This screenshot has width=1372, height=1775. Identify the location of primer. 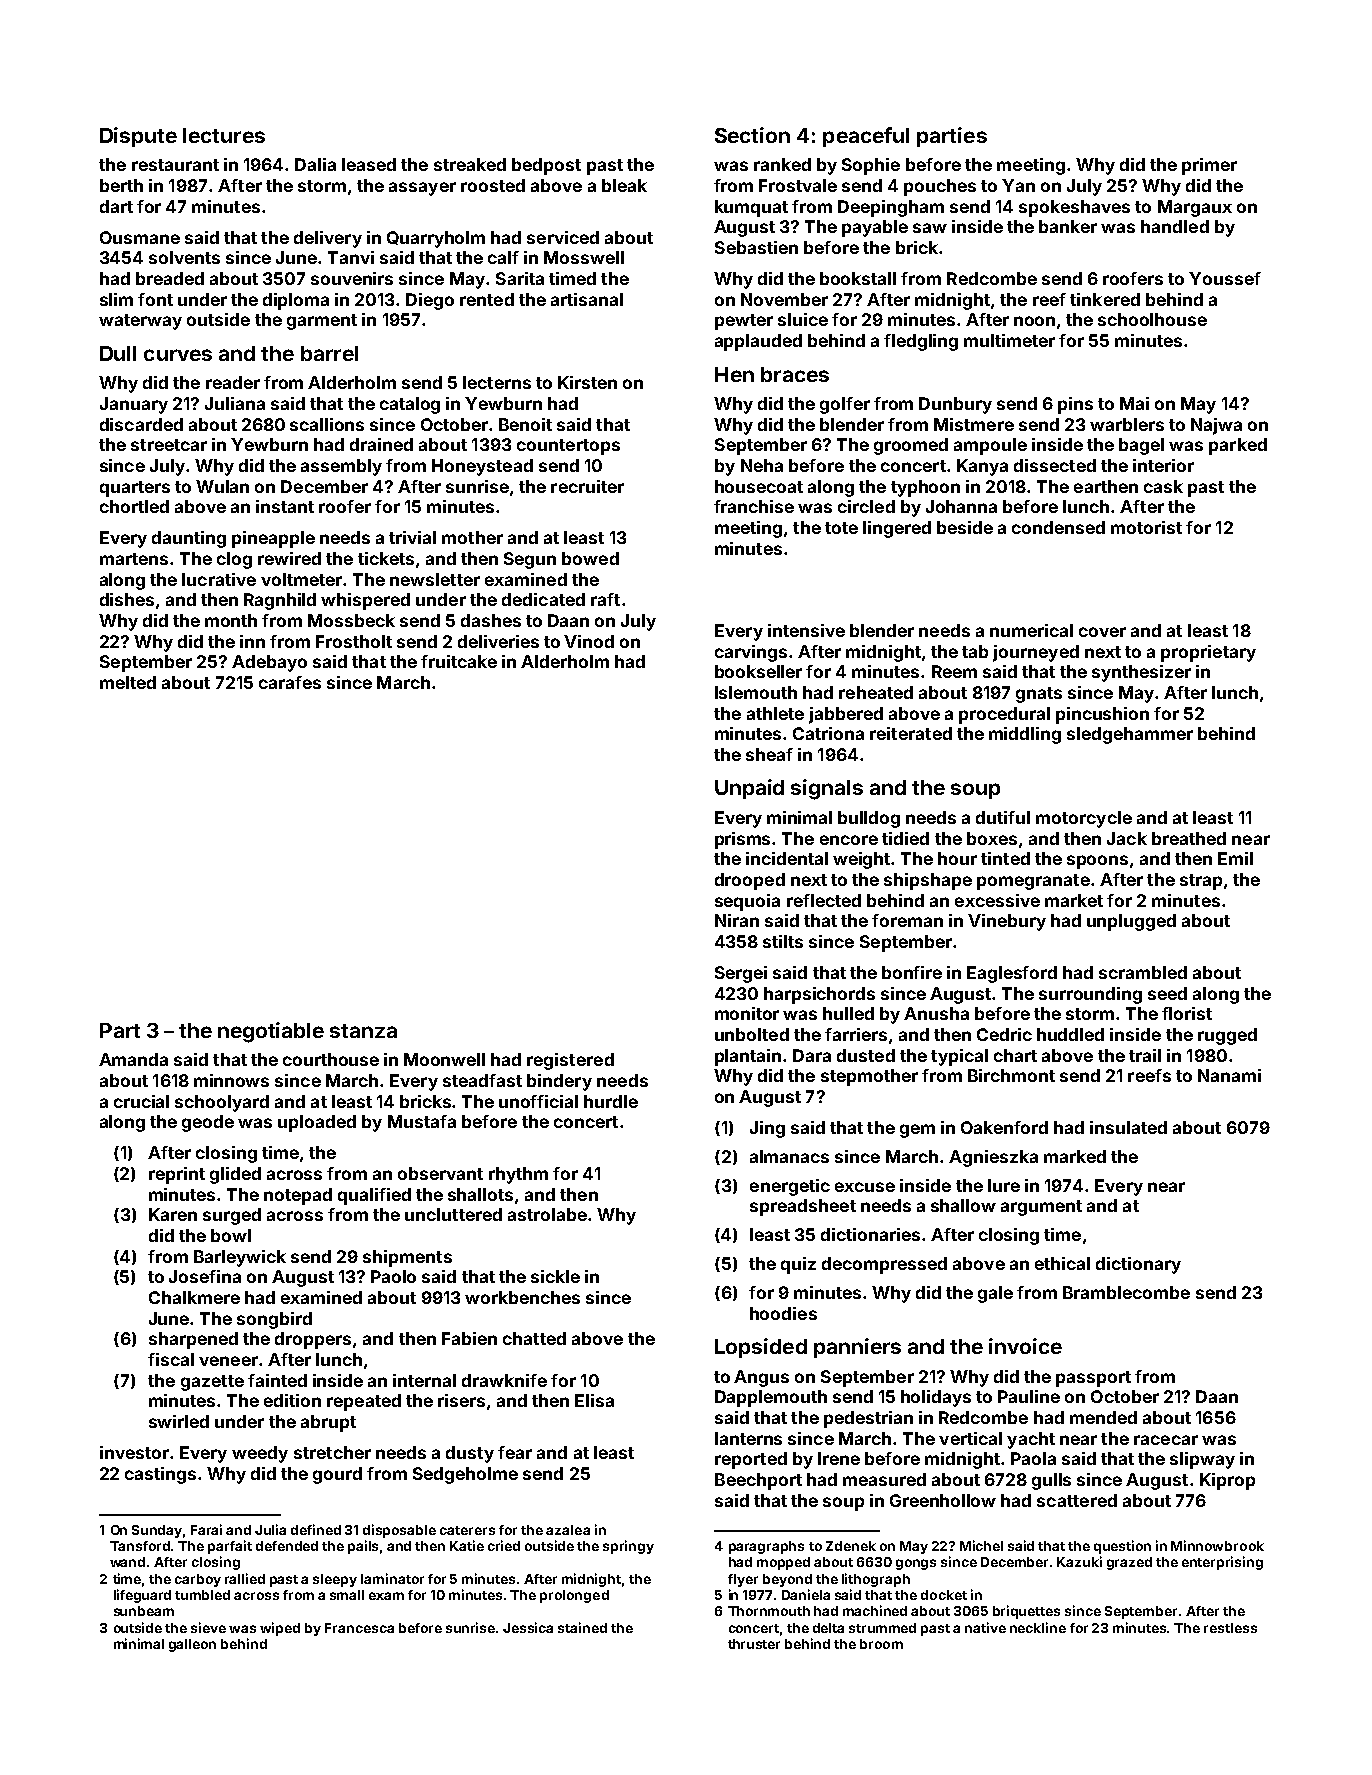
(1209, 166).
